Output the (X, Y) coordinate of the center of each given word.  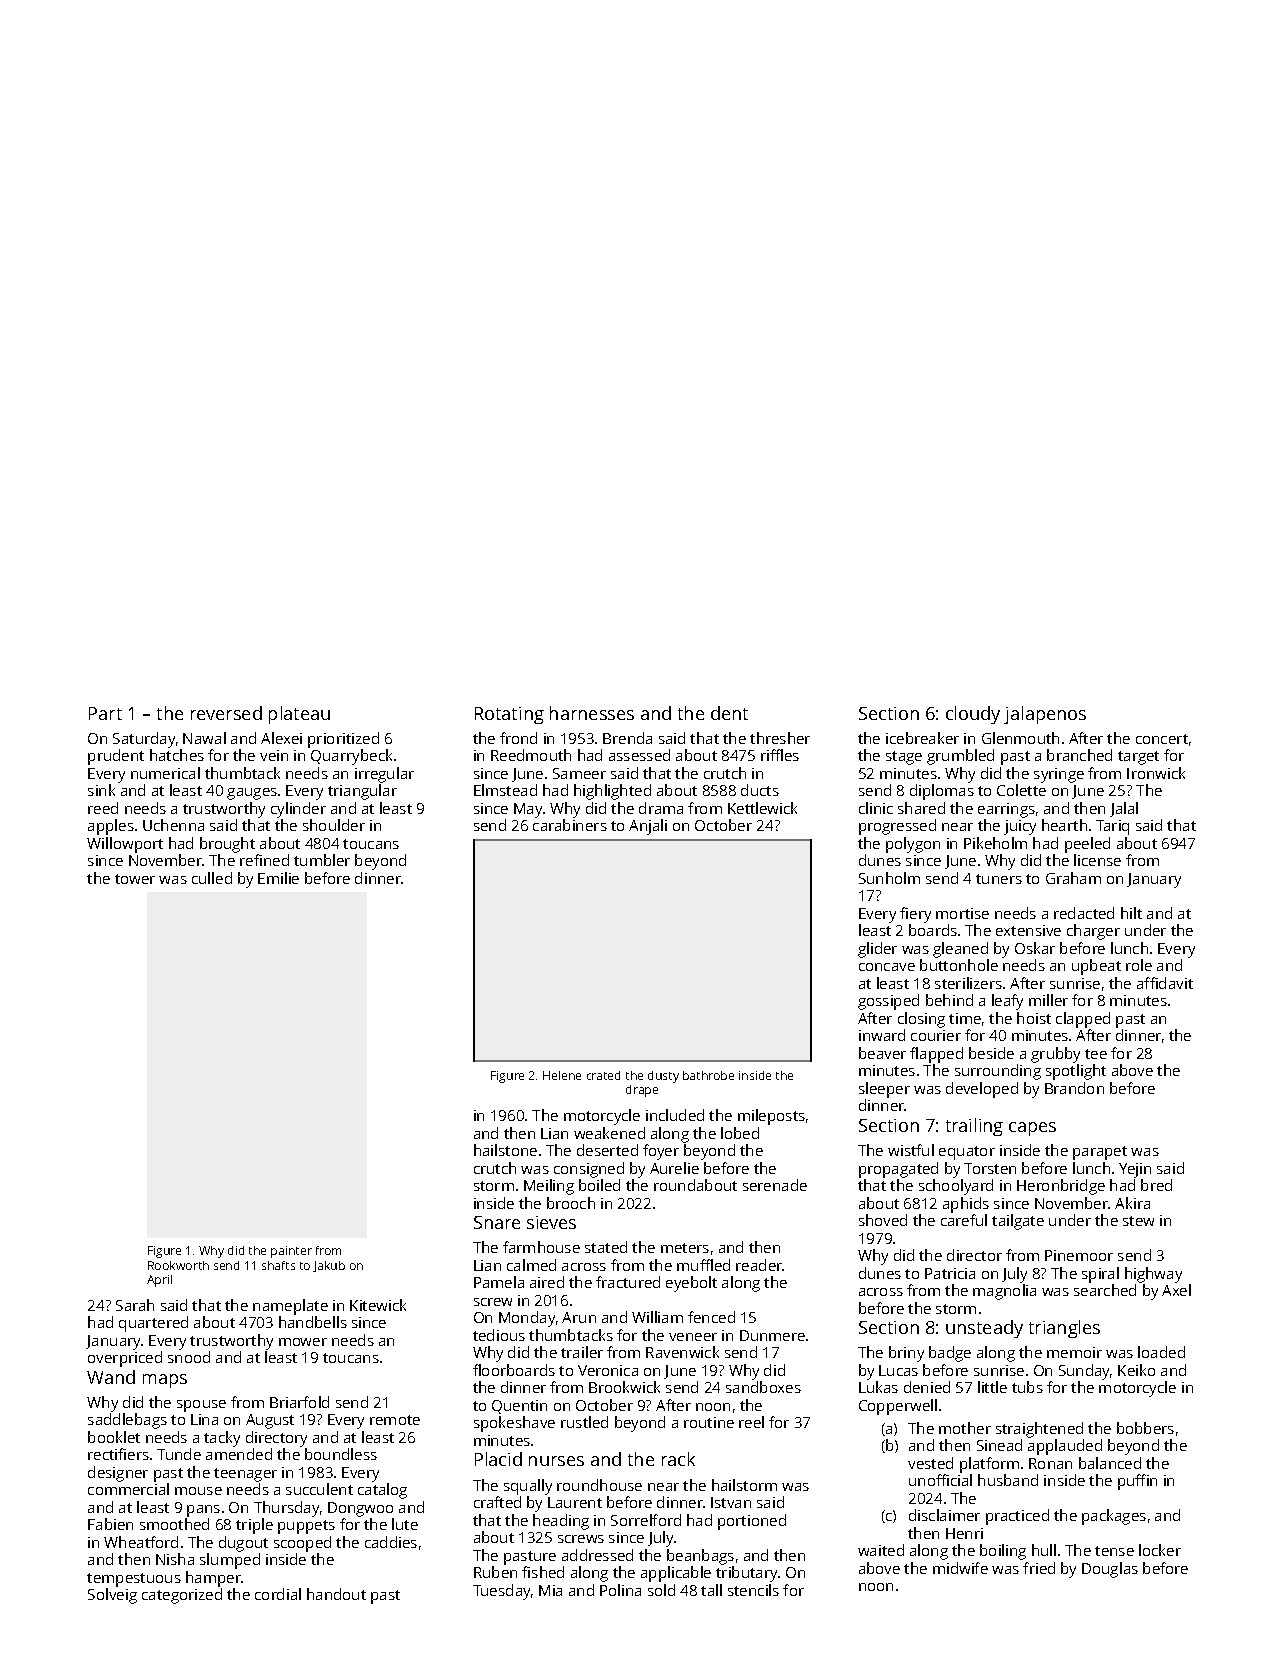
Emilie (278, 878)
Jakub (329, 1266)
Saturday (144, 740)
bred (1156, 1185)
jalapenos (1045, 715)
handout (336, 1594)
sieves (551, 1222)
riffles (780, 755)
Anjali (648, 827)
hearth (1064, 825)
